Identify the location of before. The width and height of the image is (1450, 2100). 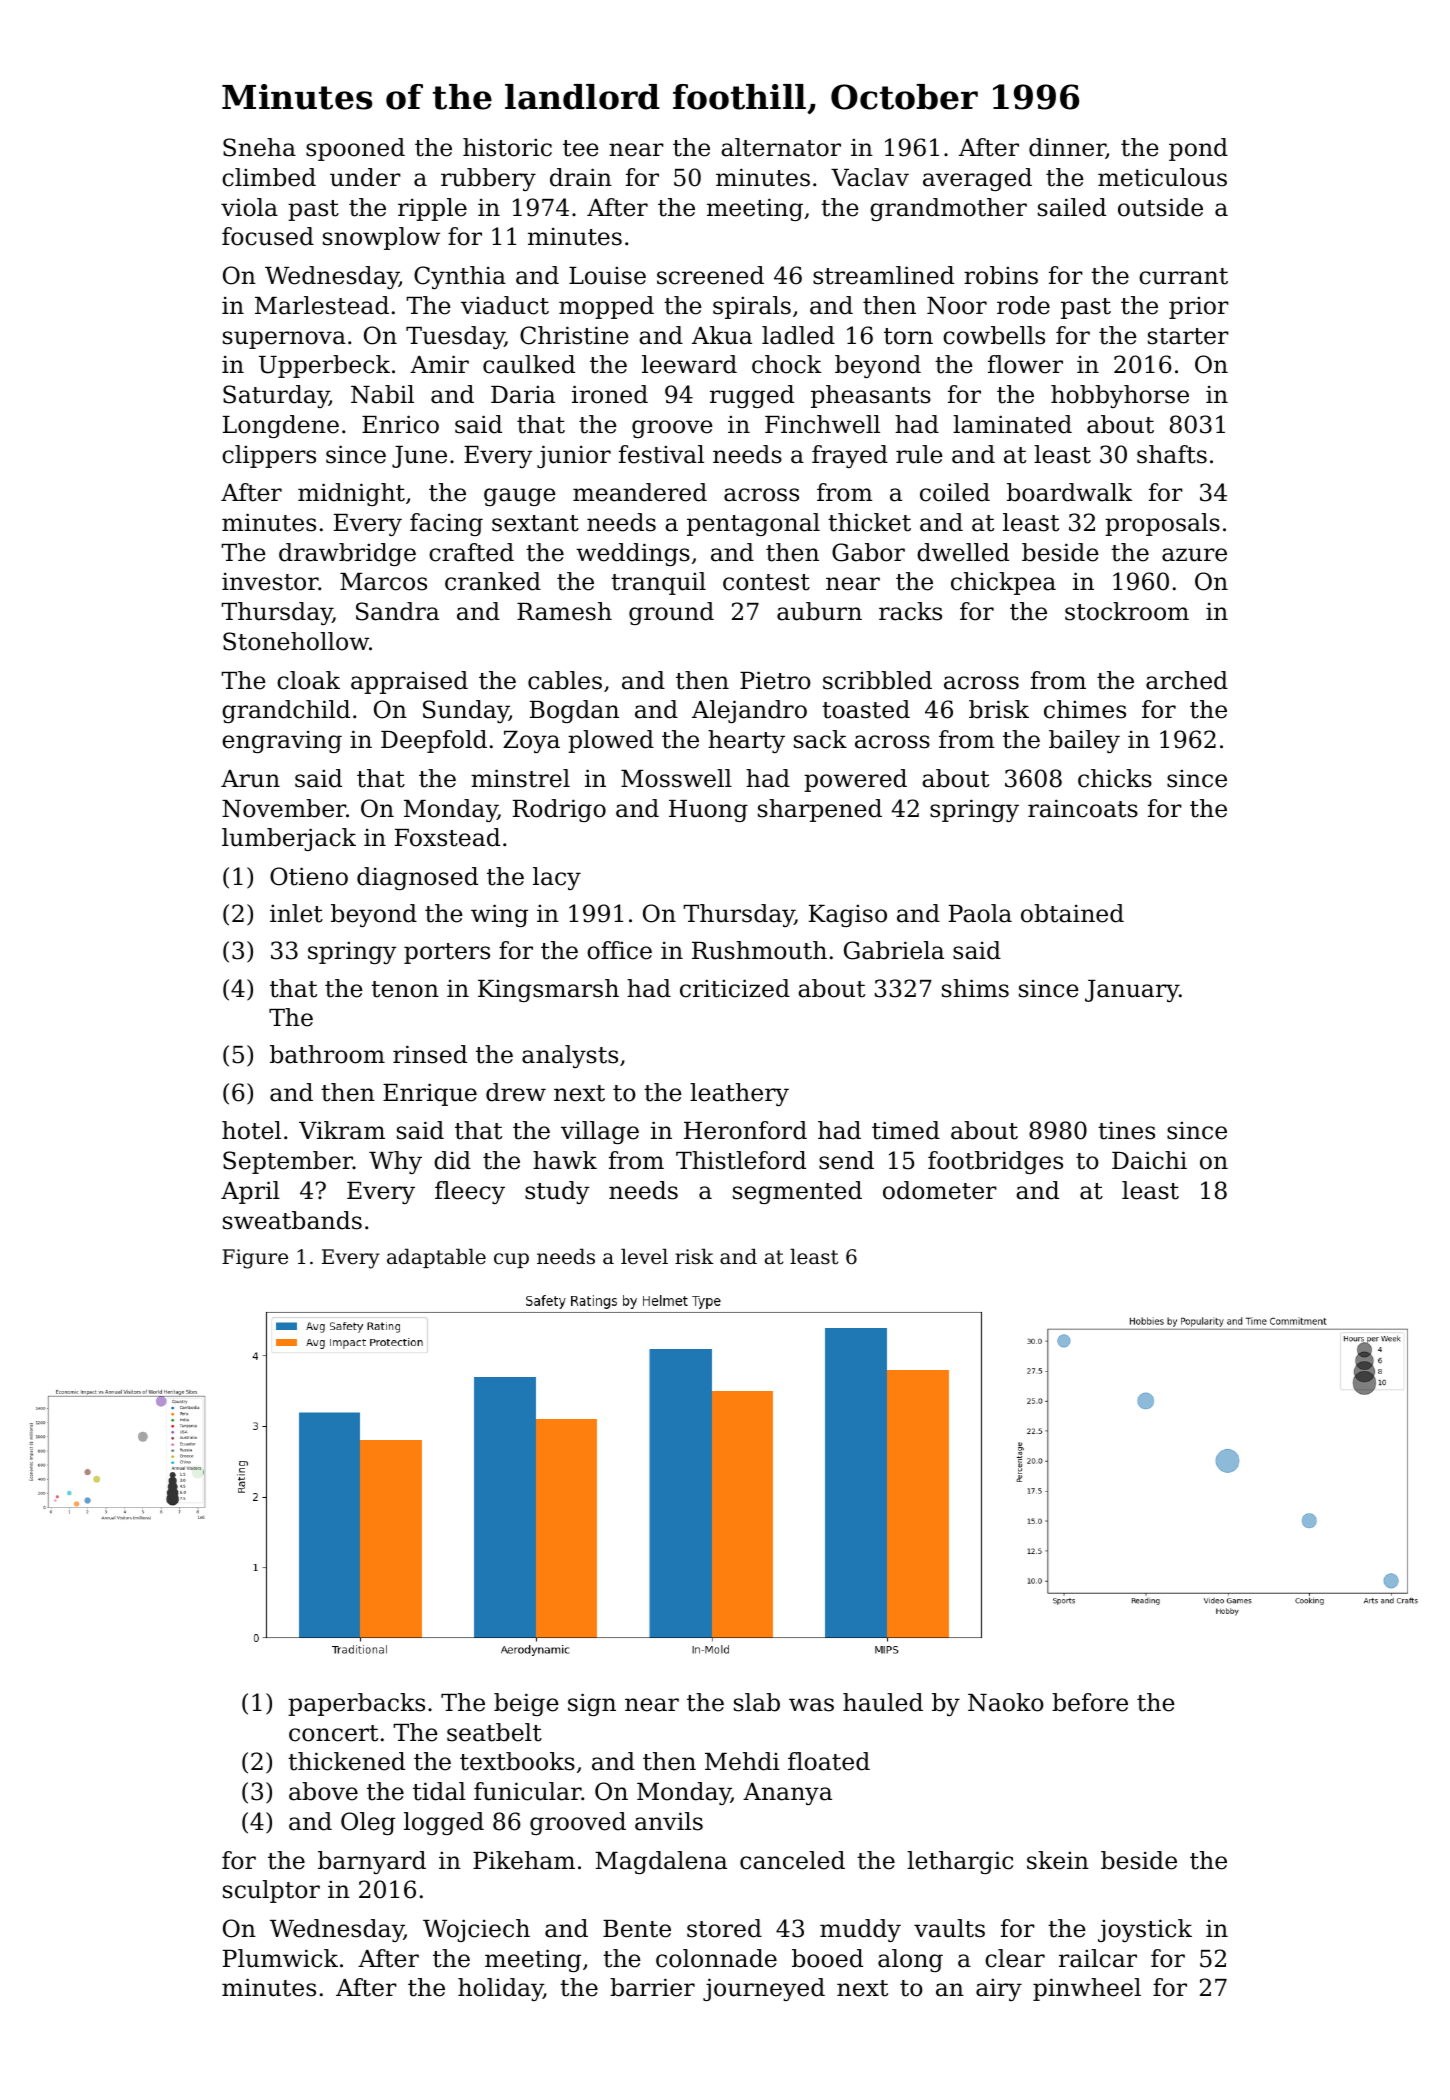
(1090, 1702).
